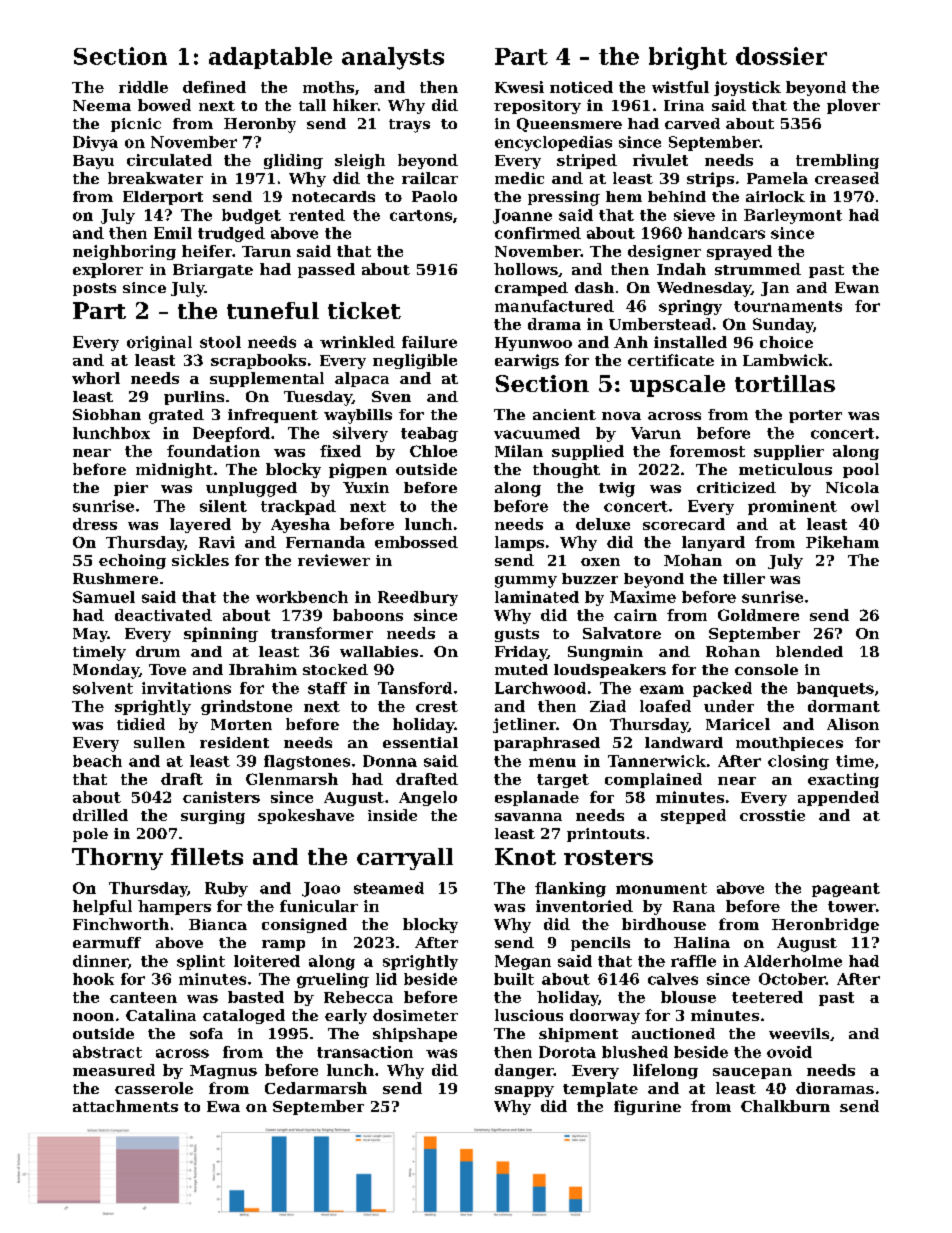 The width and height of the screenshot is (952, 1233). Describe the element at coordinates (124, 252) in the screenshot. I see `neighboring` at that location.
